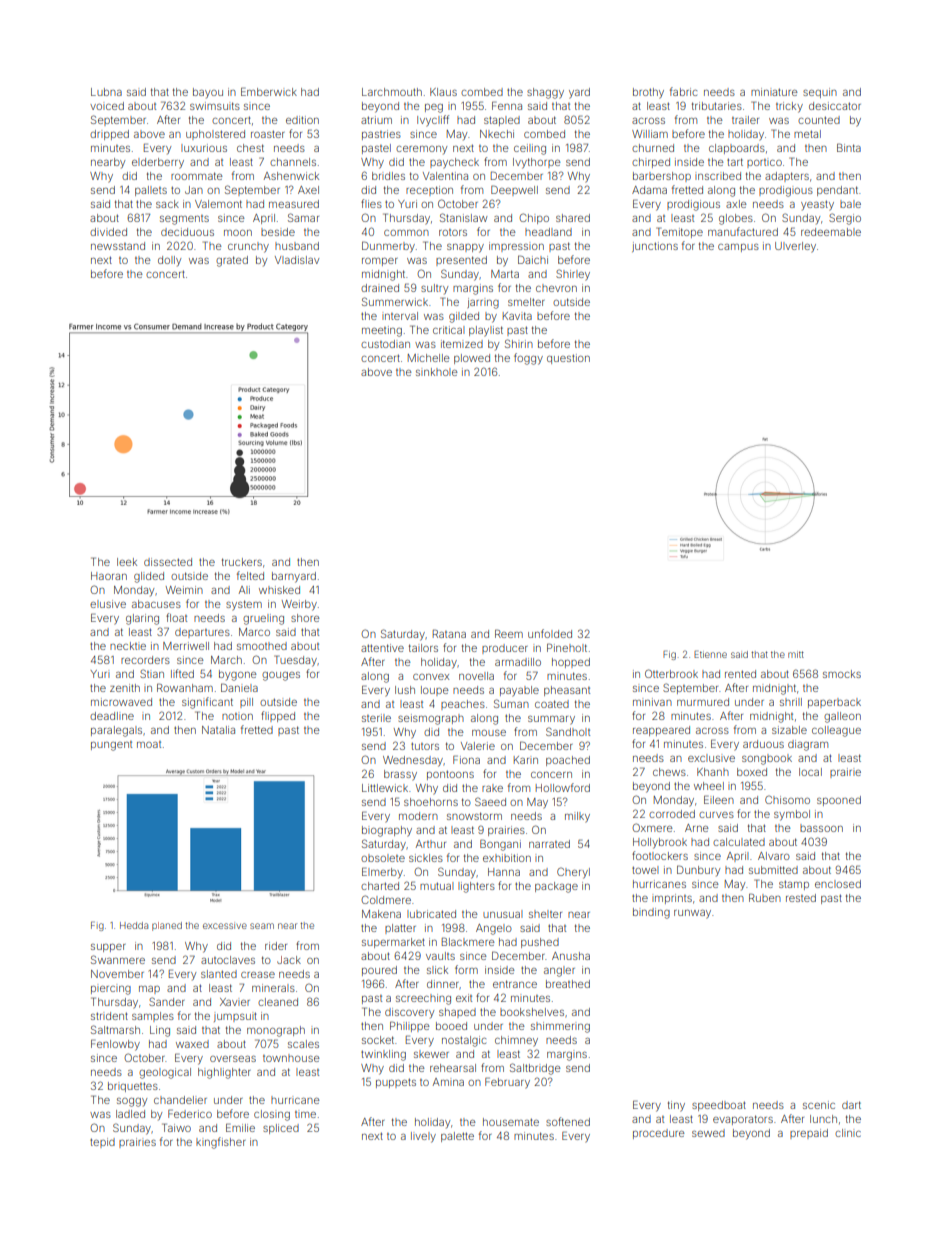 The image size is (952, 1233). I want to click on drained, so click(380, 288).
